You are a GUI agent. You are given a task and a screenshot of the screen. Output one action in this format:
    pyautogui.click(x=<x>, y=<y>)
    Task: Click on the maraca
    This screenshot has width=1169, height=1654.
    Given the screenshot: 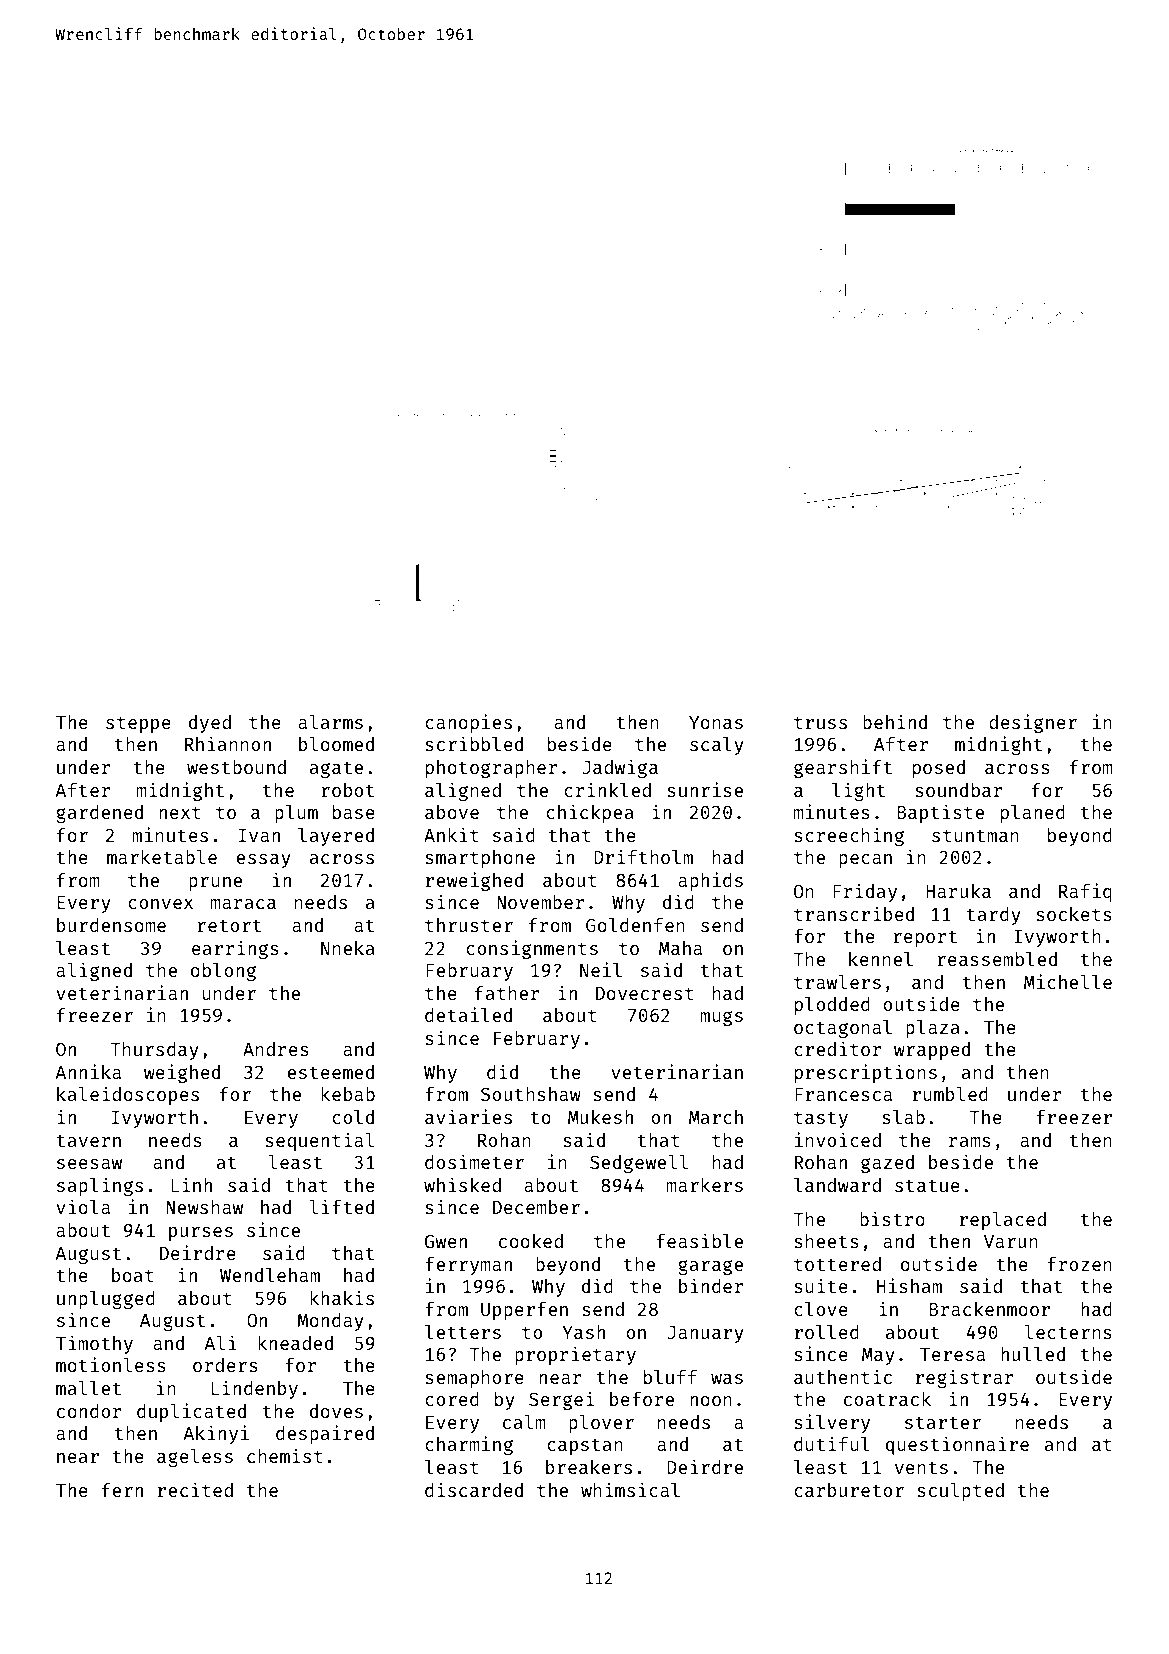 What is the action you would take?
    pyautogui.click(x=243, y=904)
